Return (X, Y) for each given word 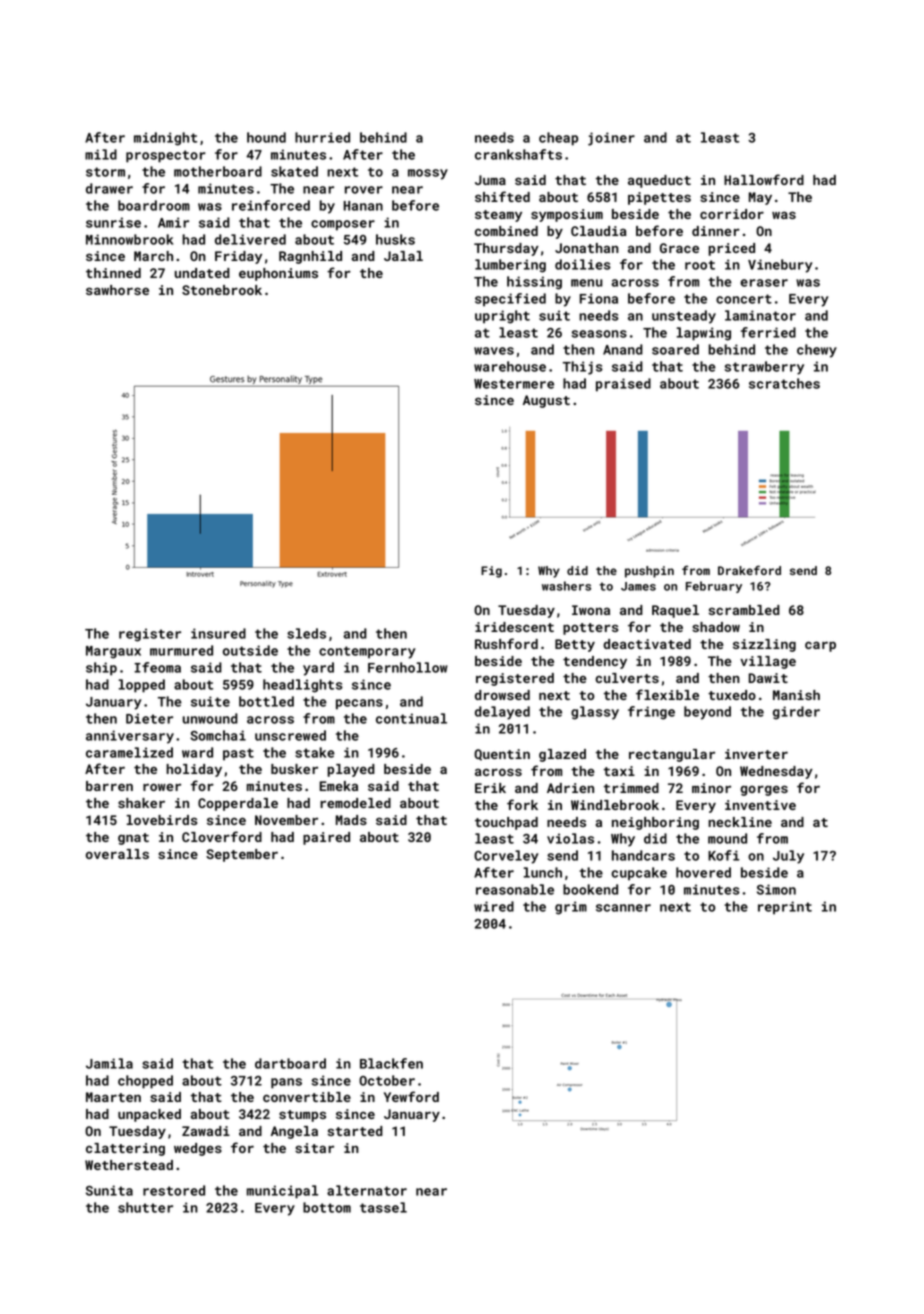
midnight (165, 139)
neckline (740, 822)
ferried (768, 332)
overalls (117, 854)
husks (395, 239)
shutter (145, 1207)
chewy (817, 351)
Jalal (403, 256)
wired (494, 906)
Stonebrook (222, 290)
